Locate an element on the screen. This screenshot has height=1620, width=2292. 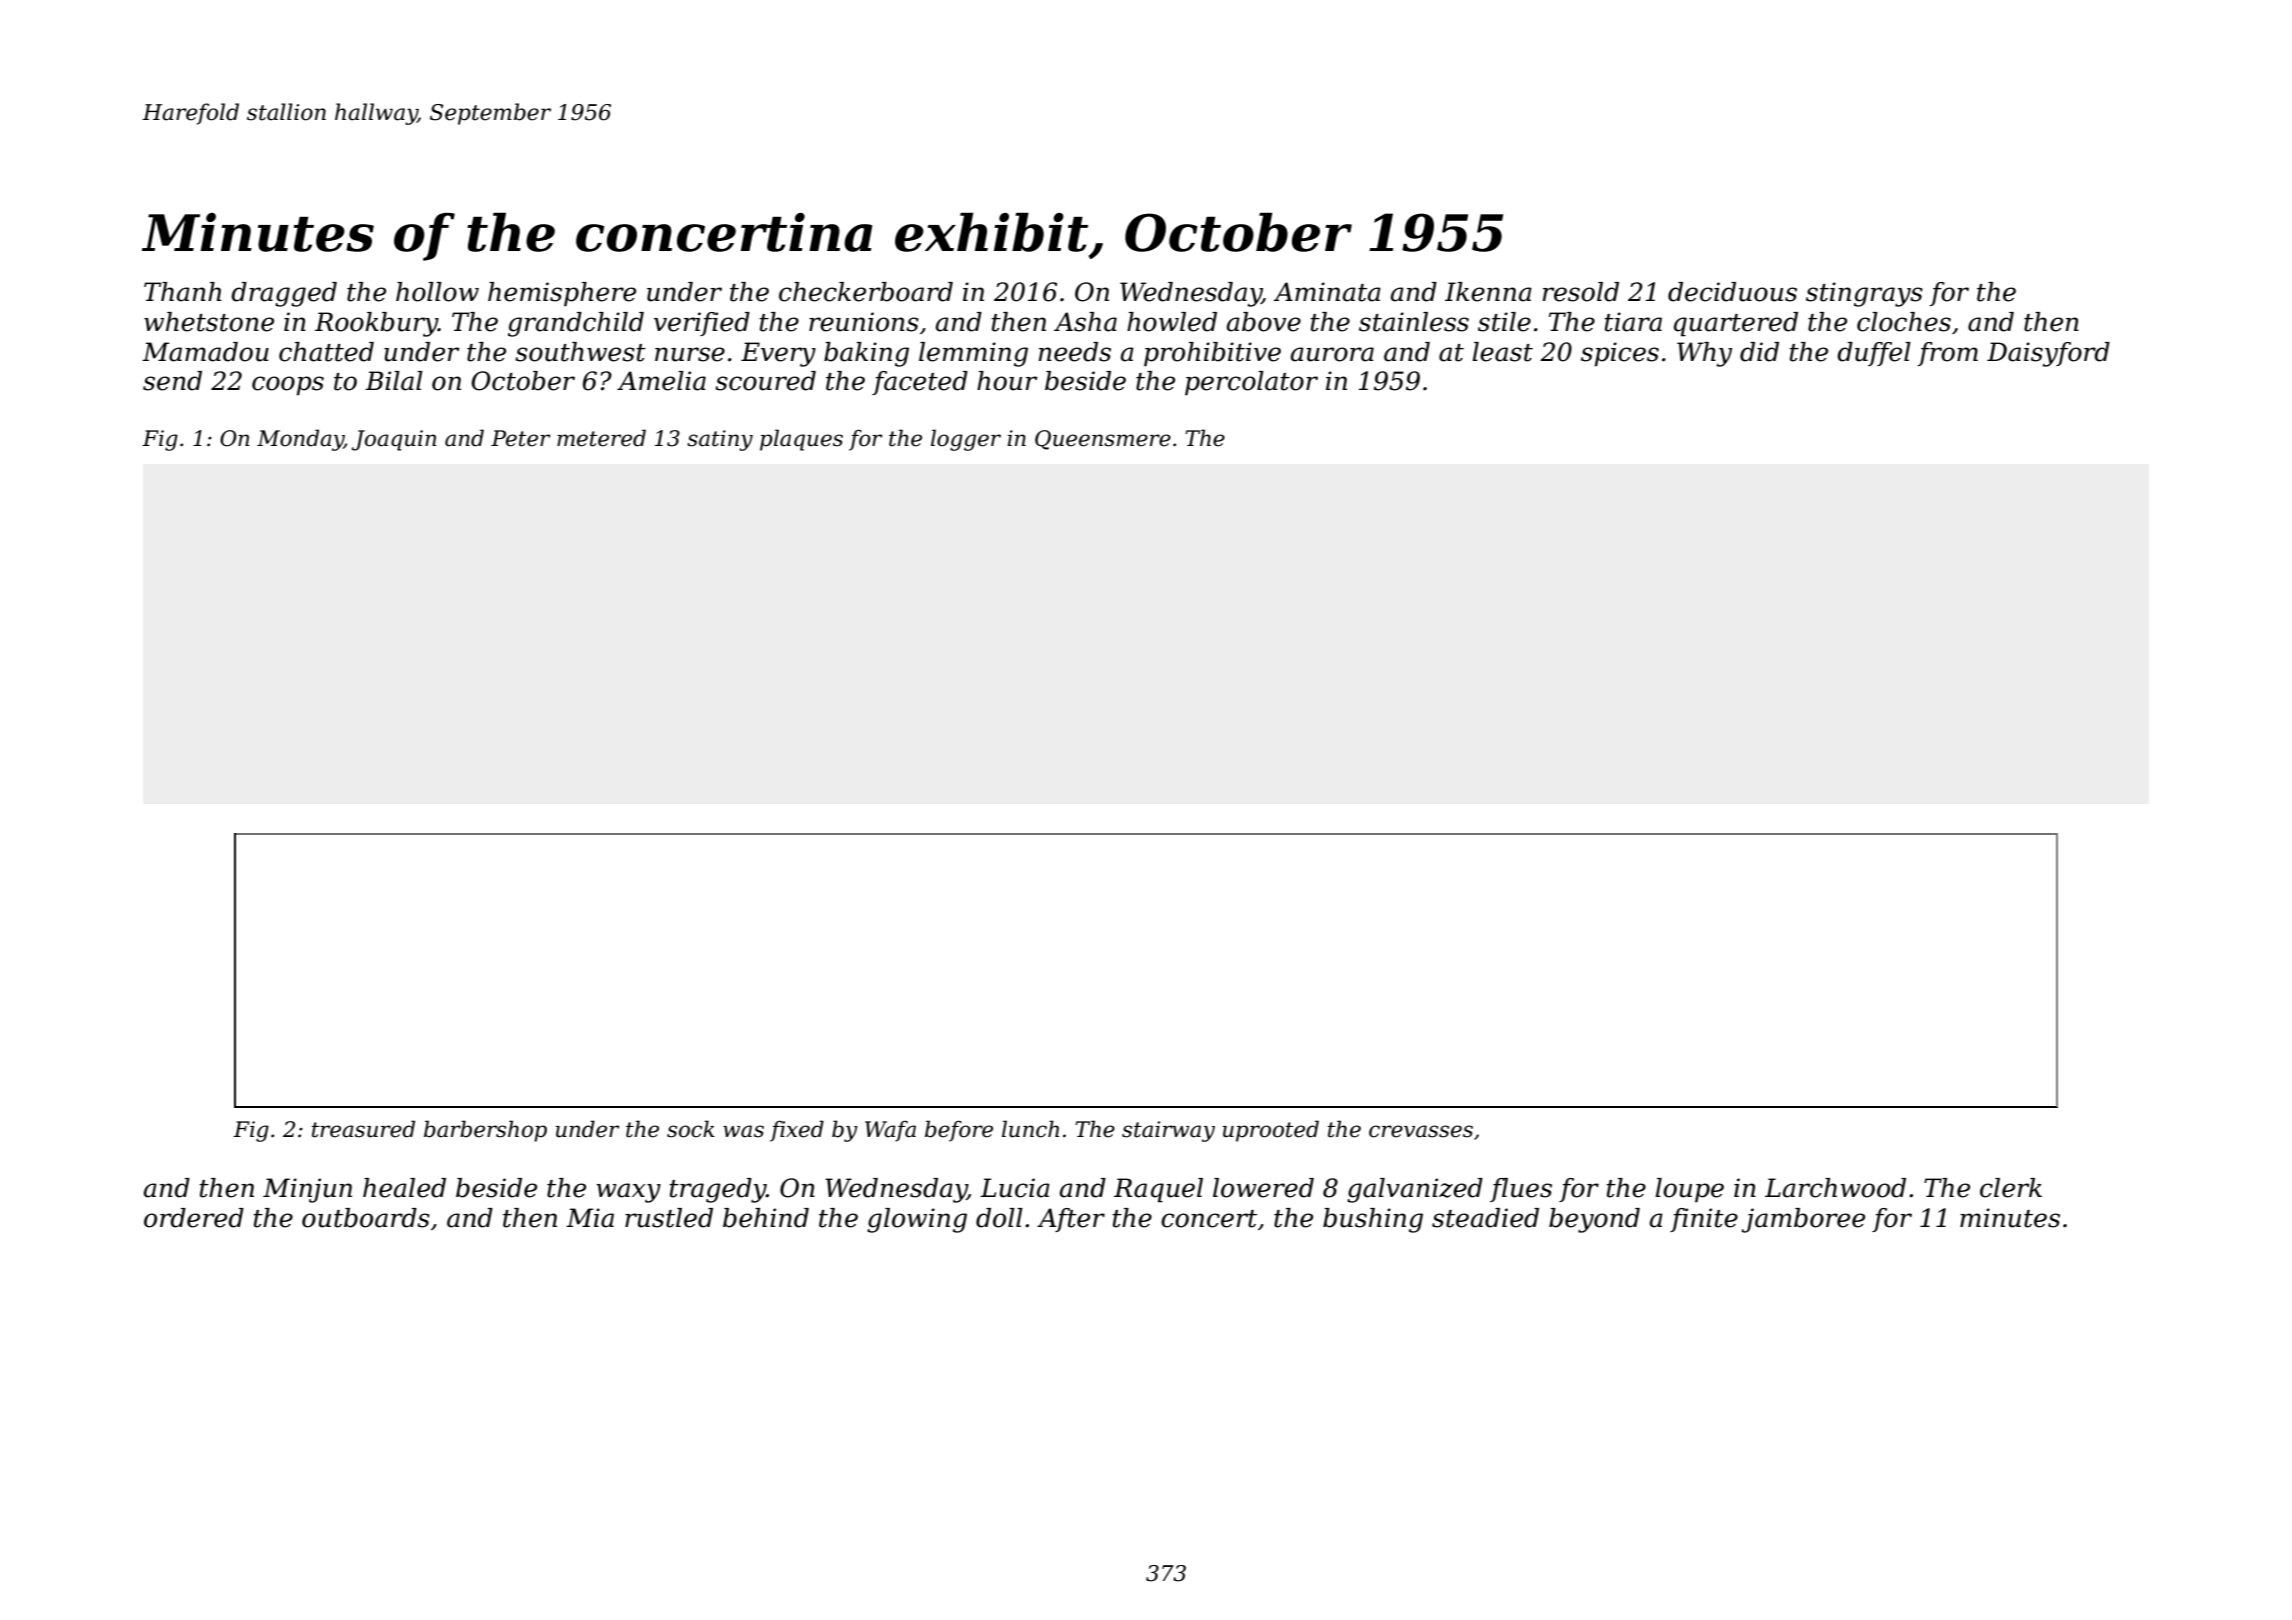
treasured is located at coordinates (363, 1129).
